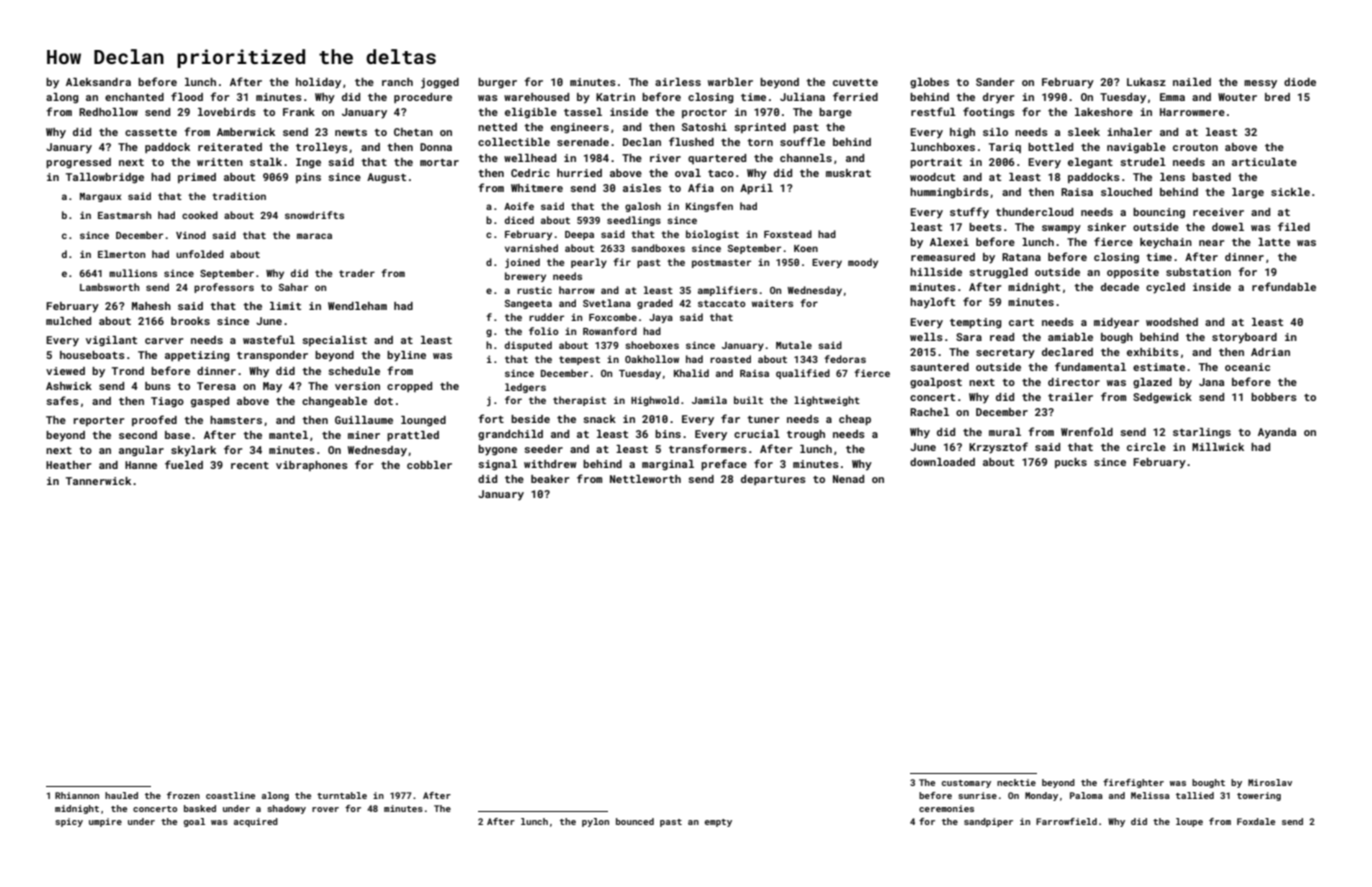 The height and width of the screenshot is (887, 1372). I want to click on crouton, so click(1195, 147).
